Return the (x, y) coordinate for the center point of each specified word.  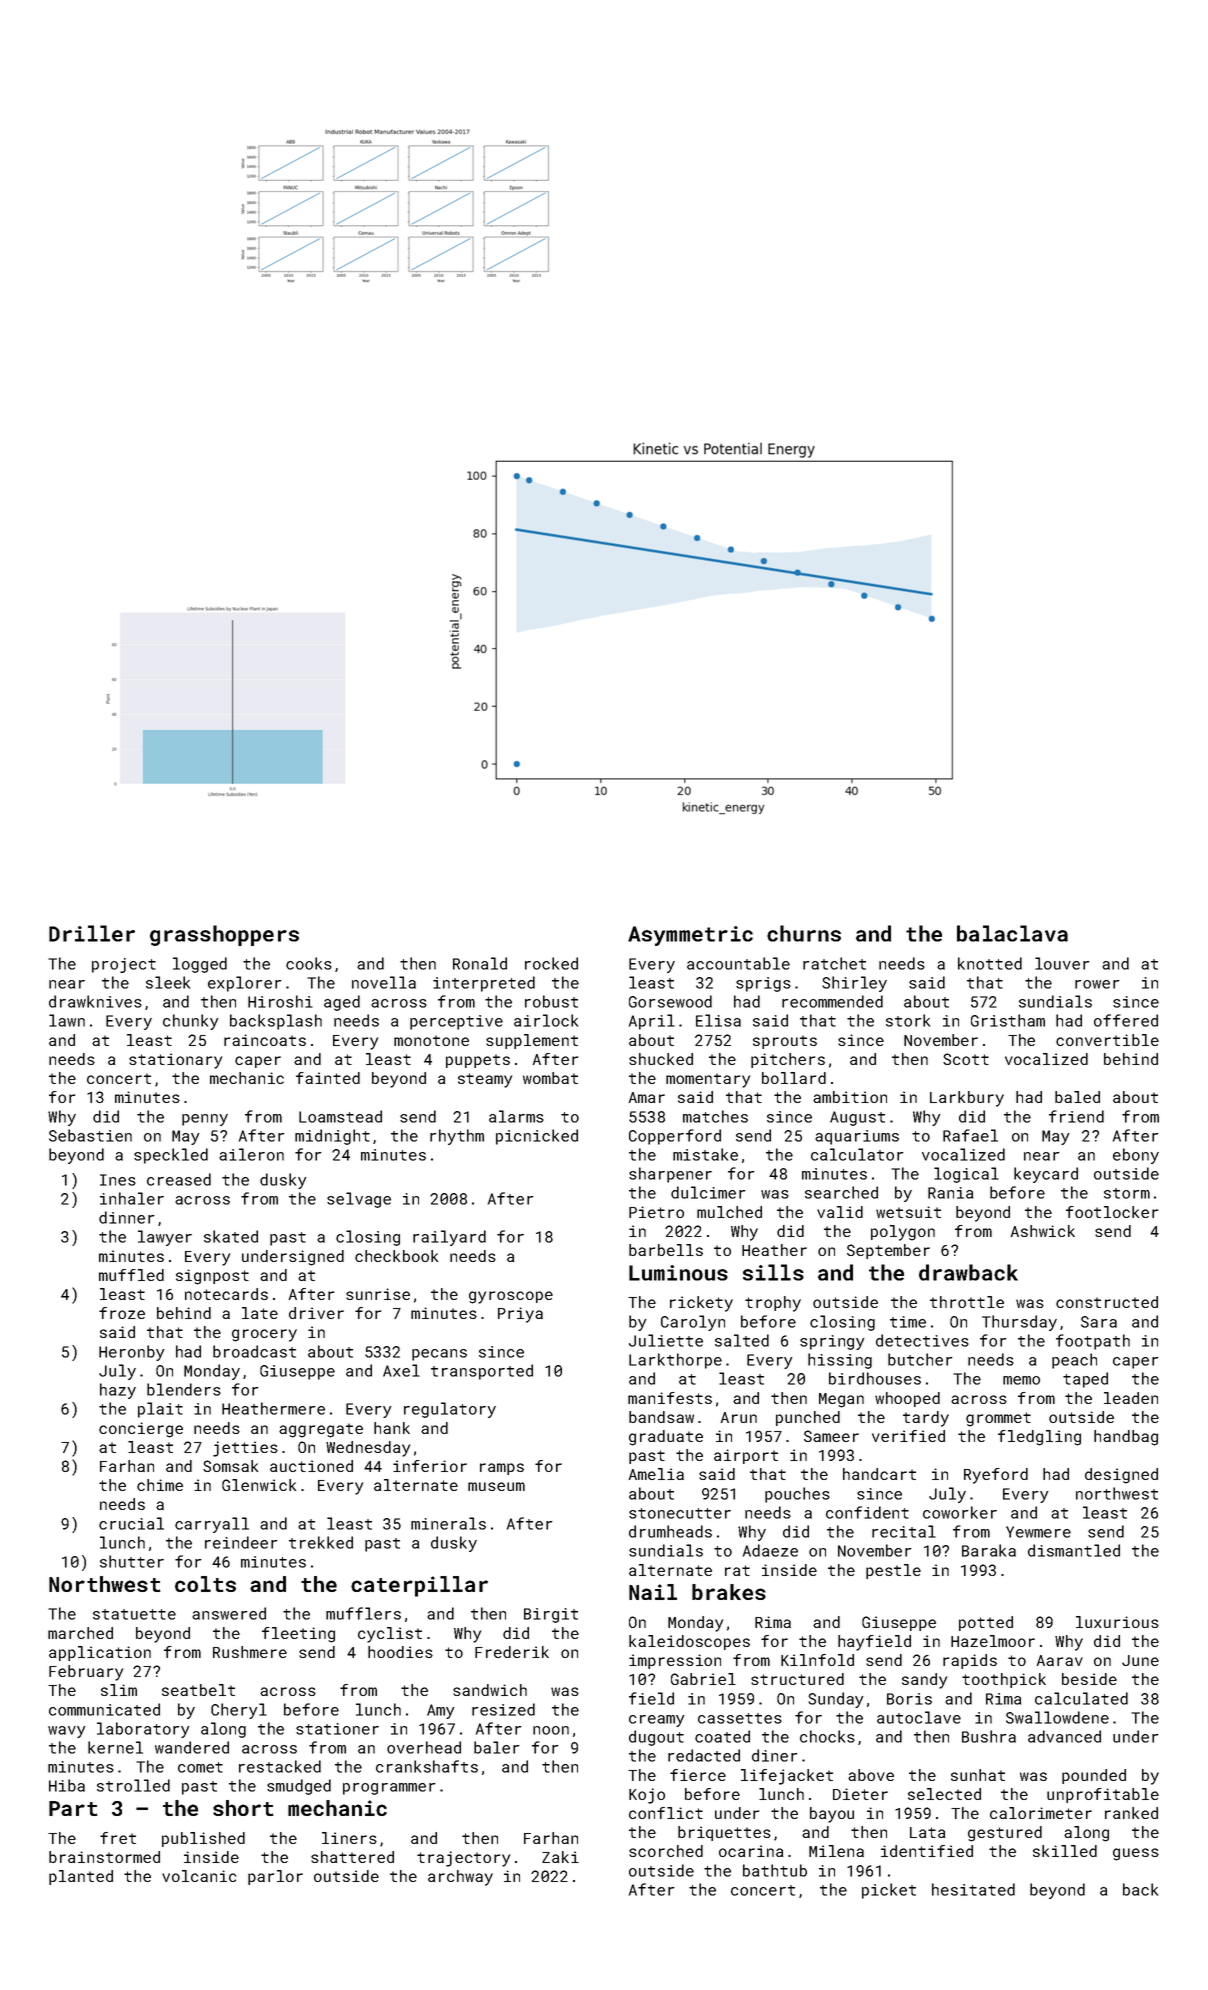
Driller (92, 933)
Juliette (666, 1340)
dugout (656, 1738)
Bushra (989, 1736)
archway (460, 1878)
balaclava (1012, 933)
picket (889, 1891)
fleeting (298, 1635)
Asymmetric (690, 936)
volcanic (199, 1876)
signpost (212, 1277)
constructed (1107, 1302)
